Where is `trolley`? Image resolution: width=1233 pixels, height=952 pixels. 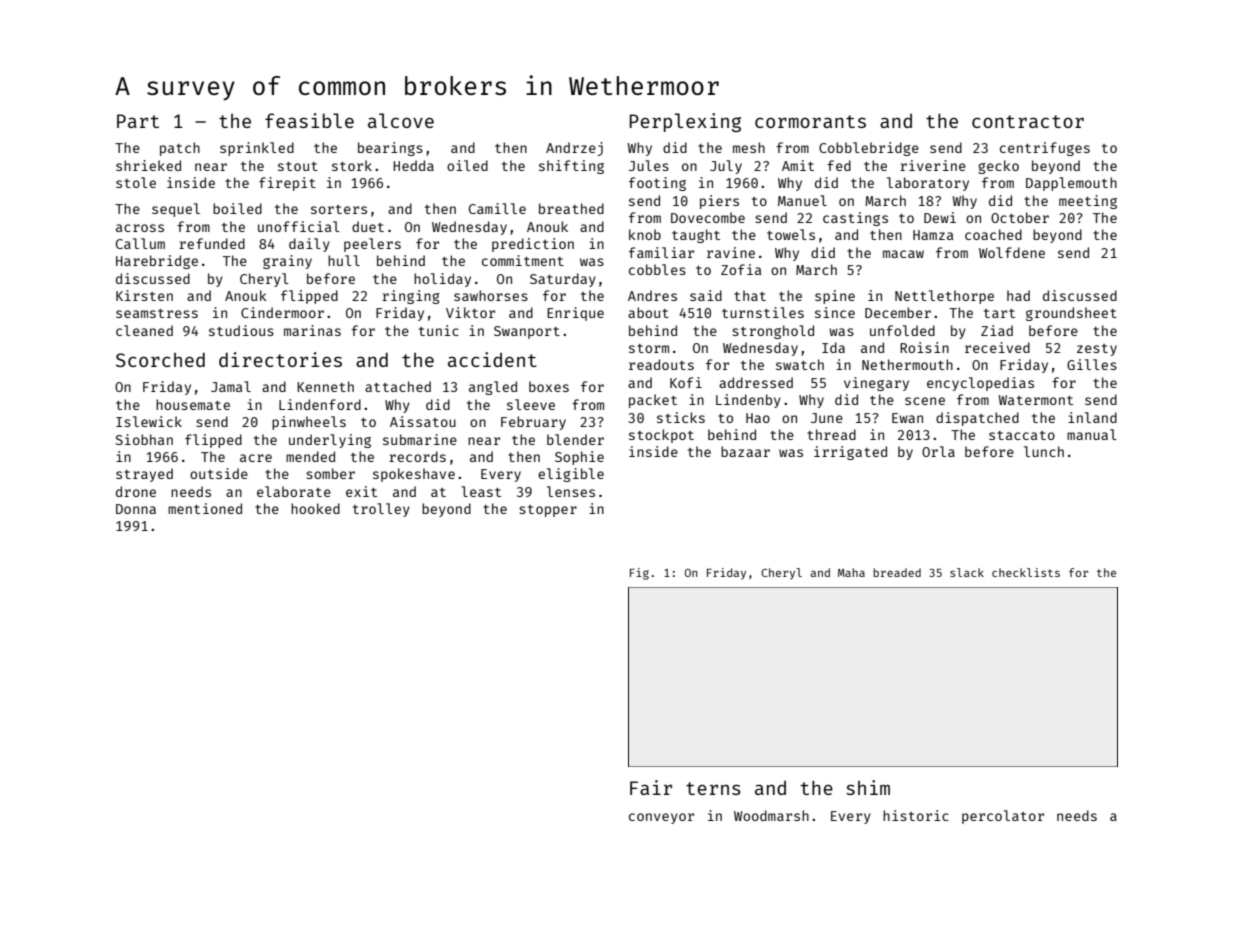 trolley is located at coordinates (381, 510).
